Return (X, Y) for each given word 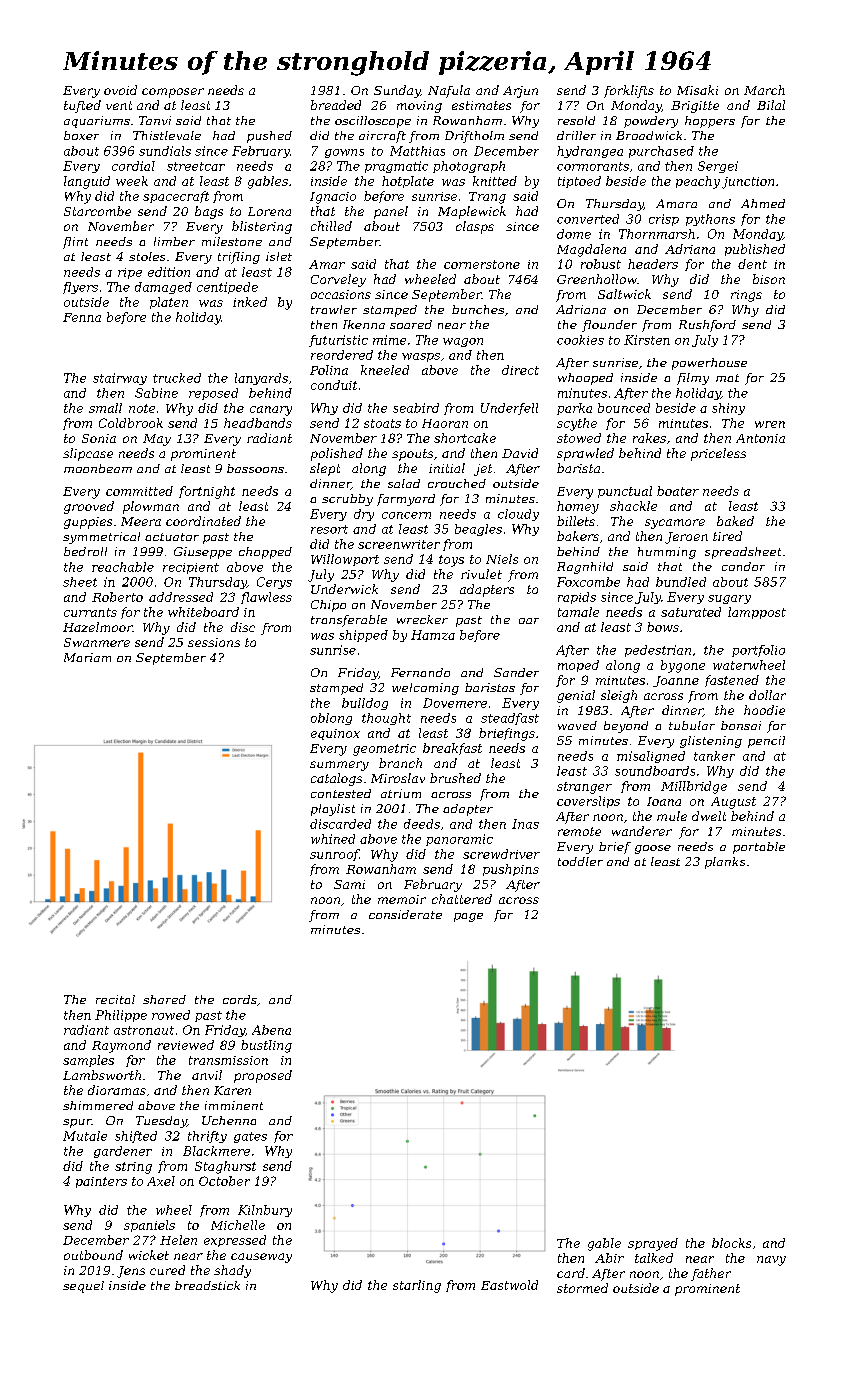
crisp (664, 220)
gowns (344, 153)
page (468, 917)
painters (101, 1182)
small (105, 408)
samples (88, 1061)
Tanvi (155, 120)
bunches (478, 309)
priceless (718, 454)
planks (725, 863)
